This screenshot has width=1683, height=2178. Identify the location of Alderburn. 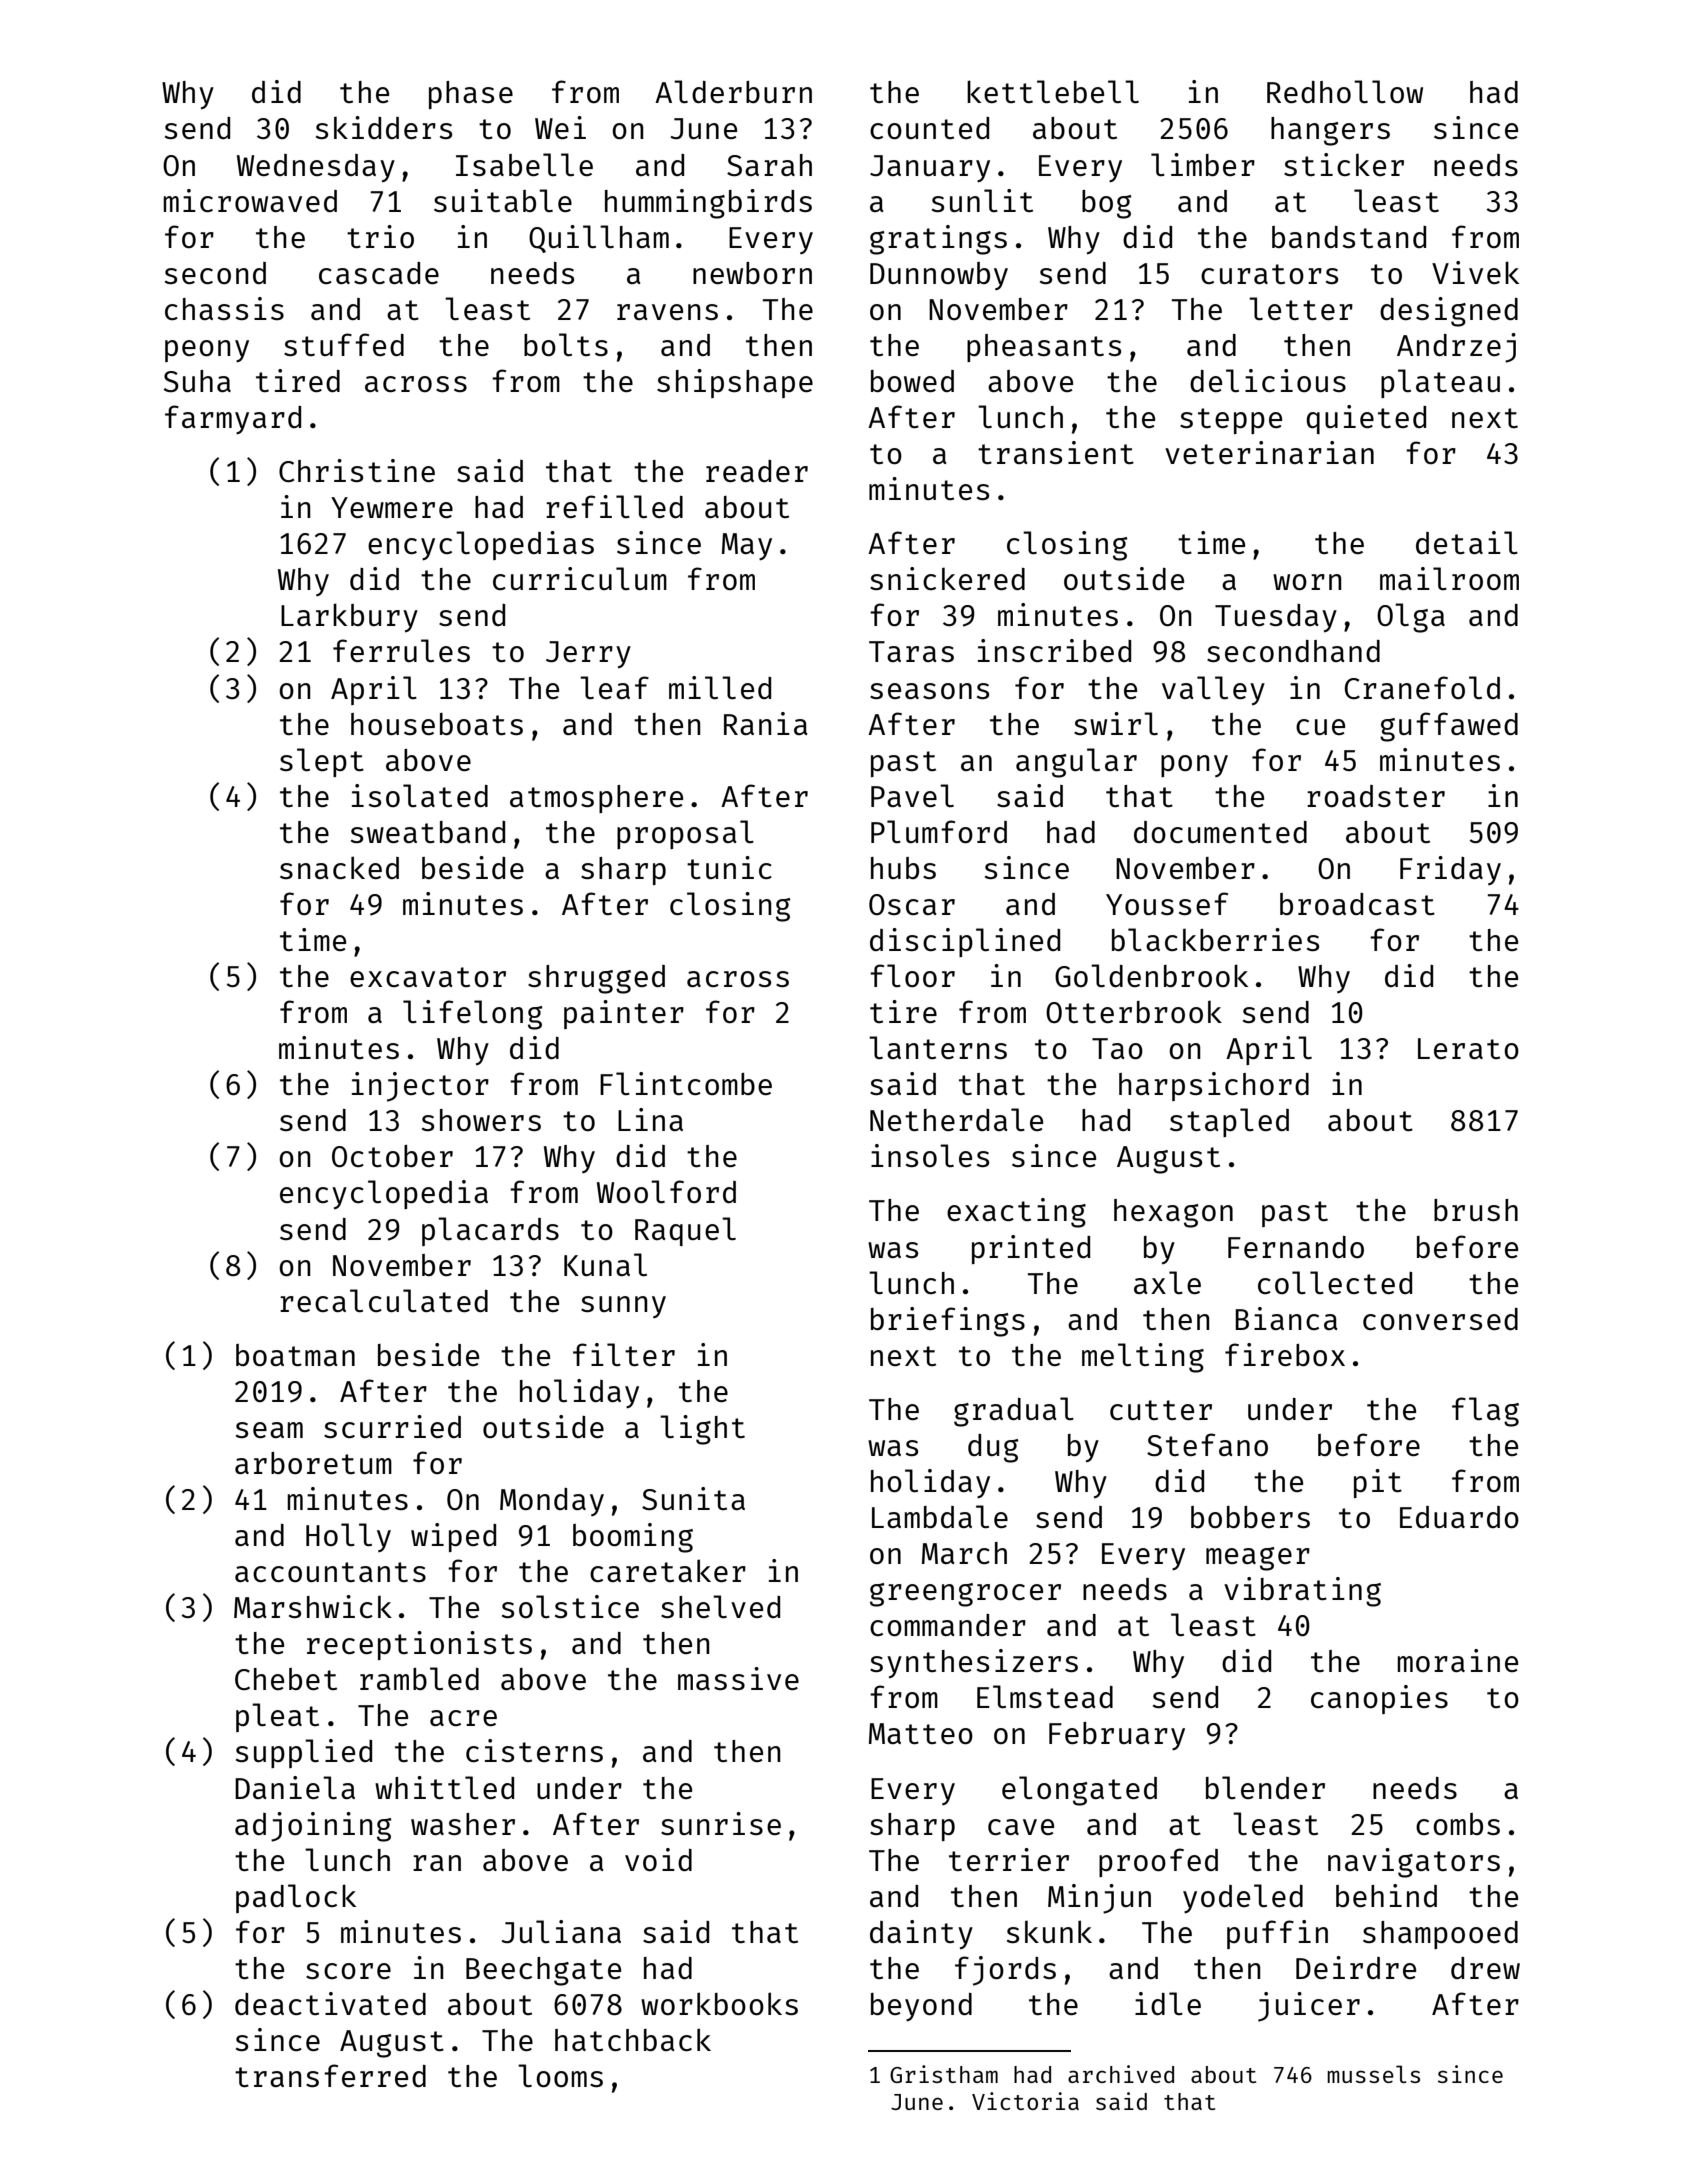
(733, 91).
